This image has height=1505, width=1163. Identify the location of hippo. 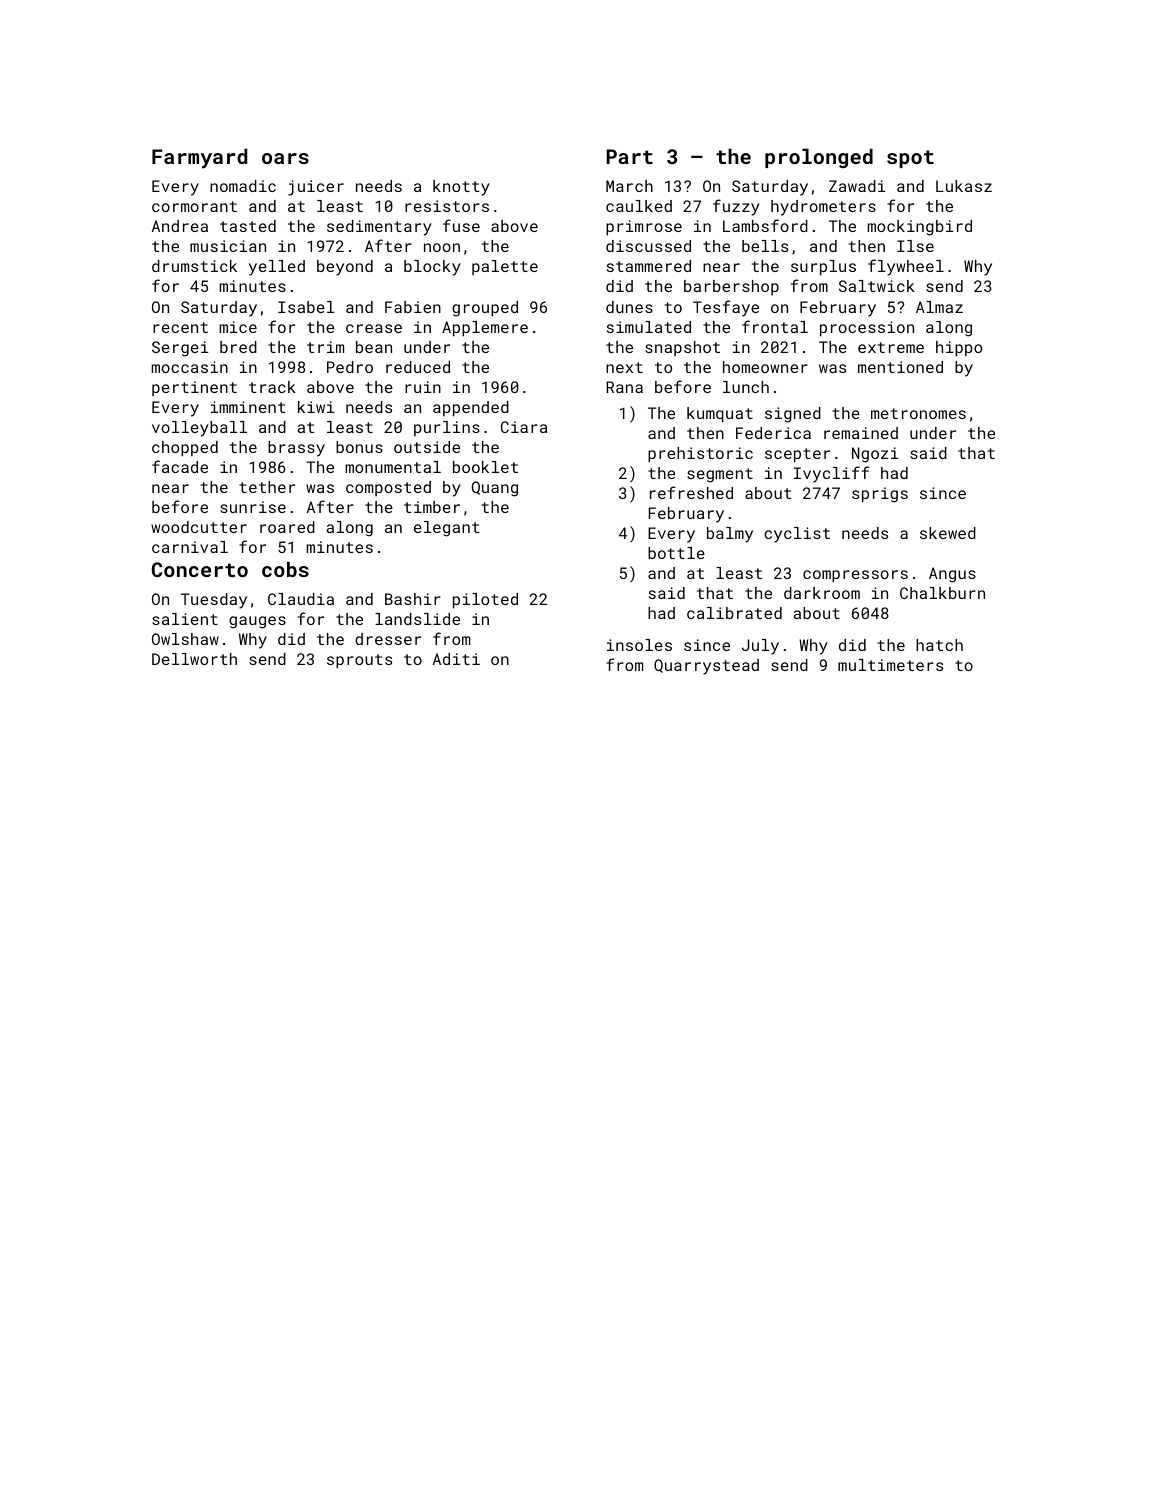
(959, 349).
